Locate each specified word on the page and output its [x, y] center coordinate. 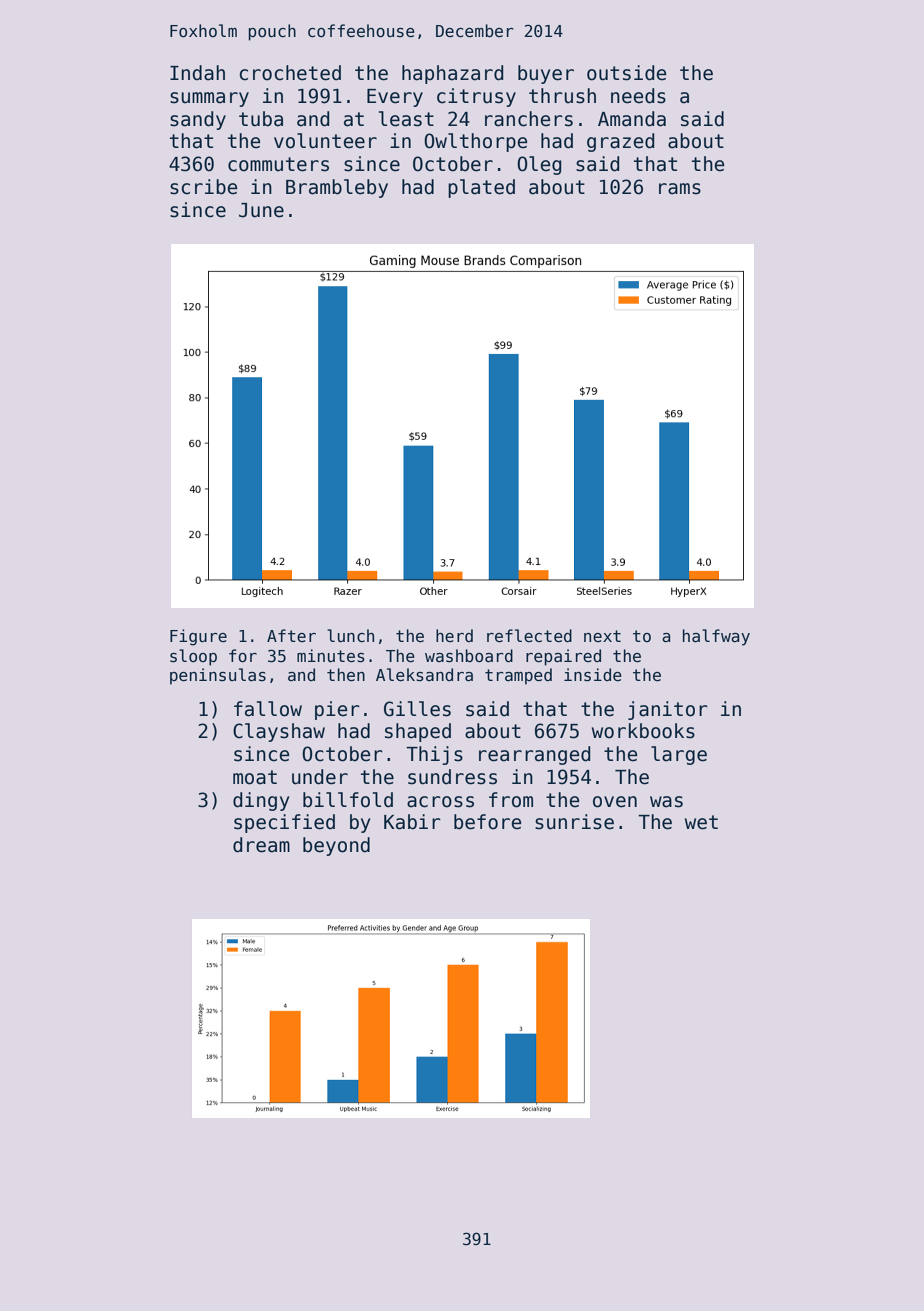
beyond [336, 846]
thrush [562, 96]
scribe [203, 187]
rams [680, 189]
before [487, 822]
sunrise [574, 822]
